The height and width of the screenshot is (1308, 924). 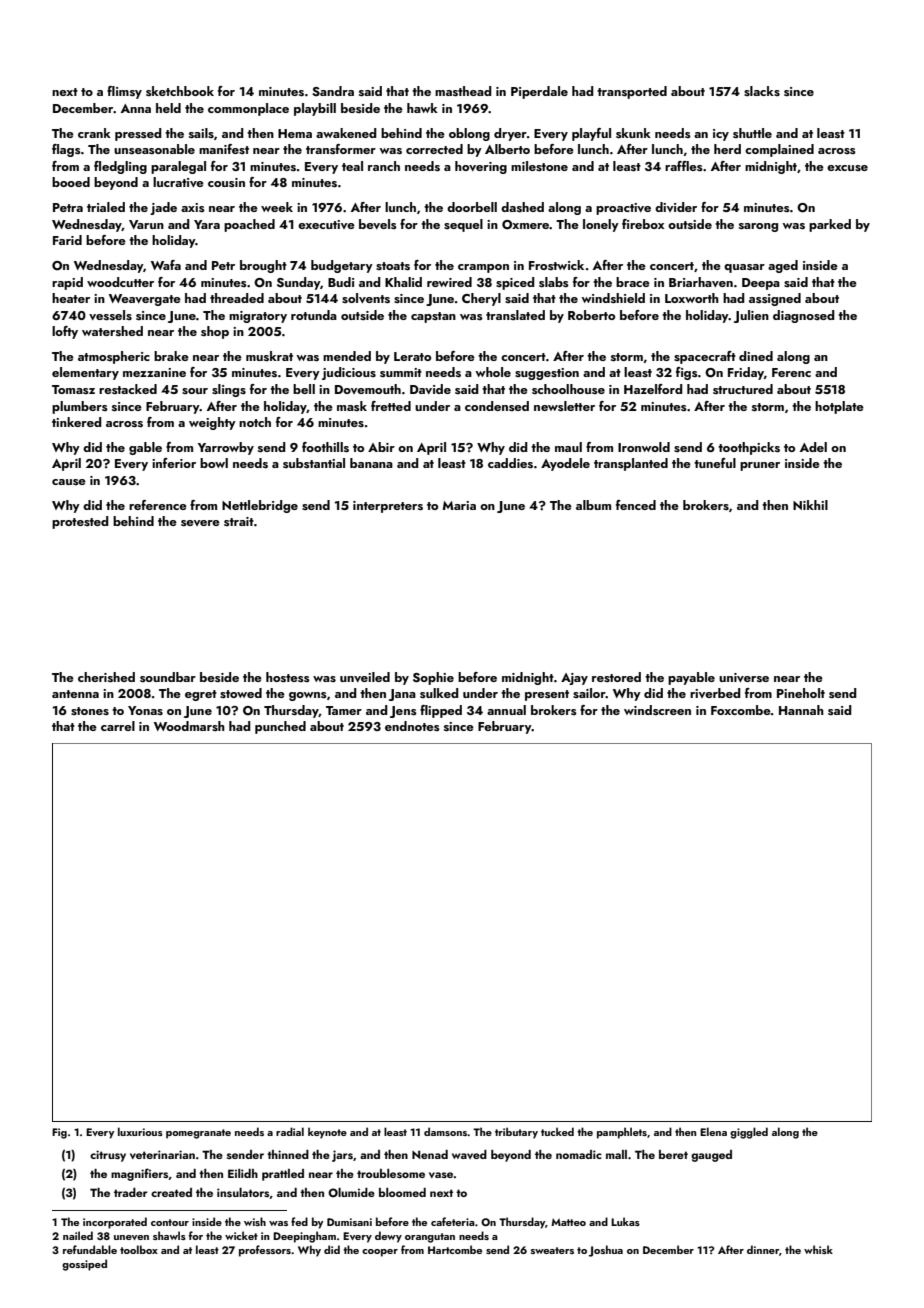 What do you see at coordinates (762, 91) in the screenshot?
I see `slacks` at bounding box center [762, 91].
